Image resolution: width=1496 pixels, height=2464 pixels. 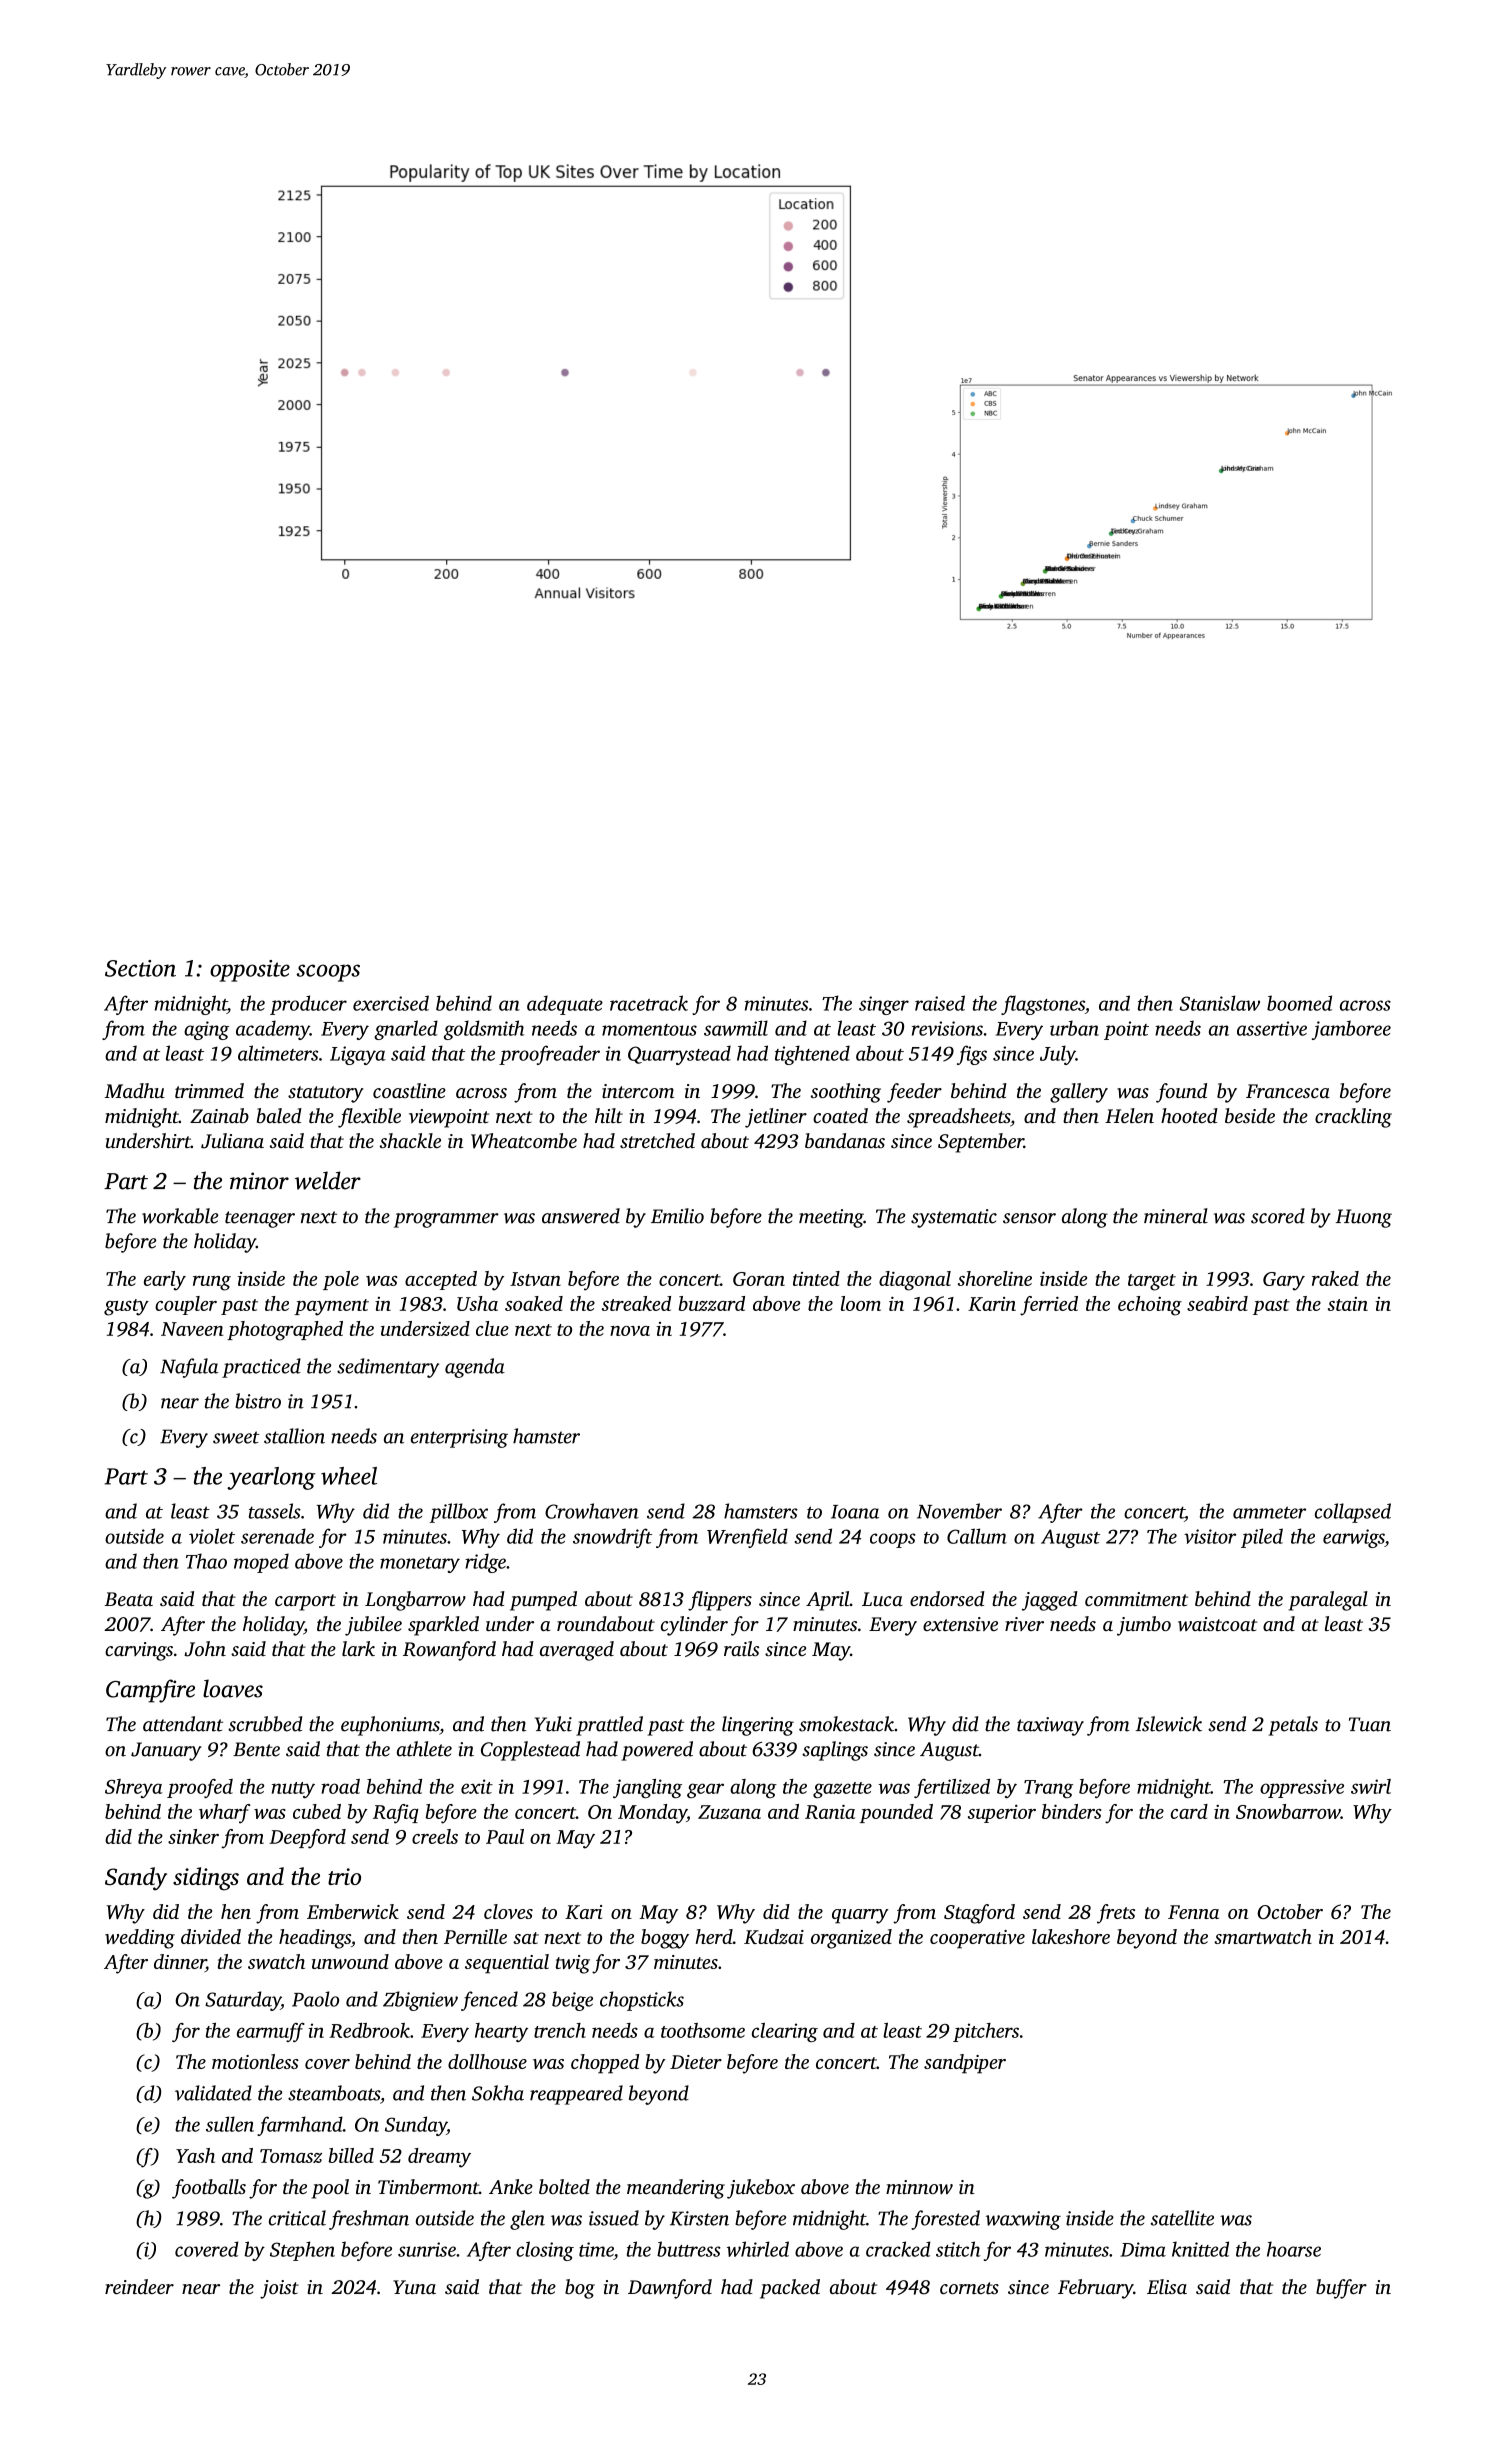 What do you see at coordinates (139, 2286) in the page?
I see `reindeer` at bounding box center [139, 2286].
